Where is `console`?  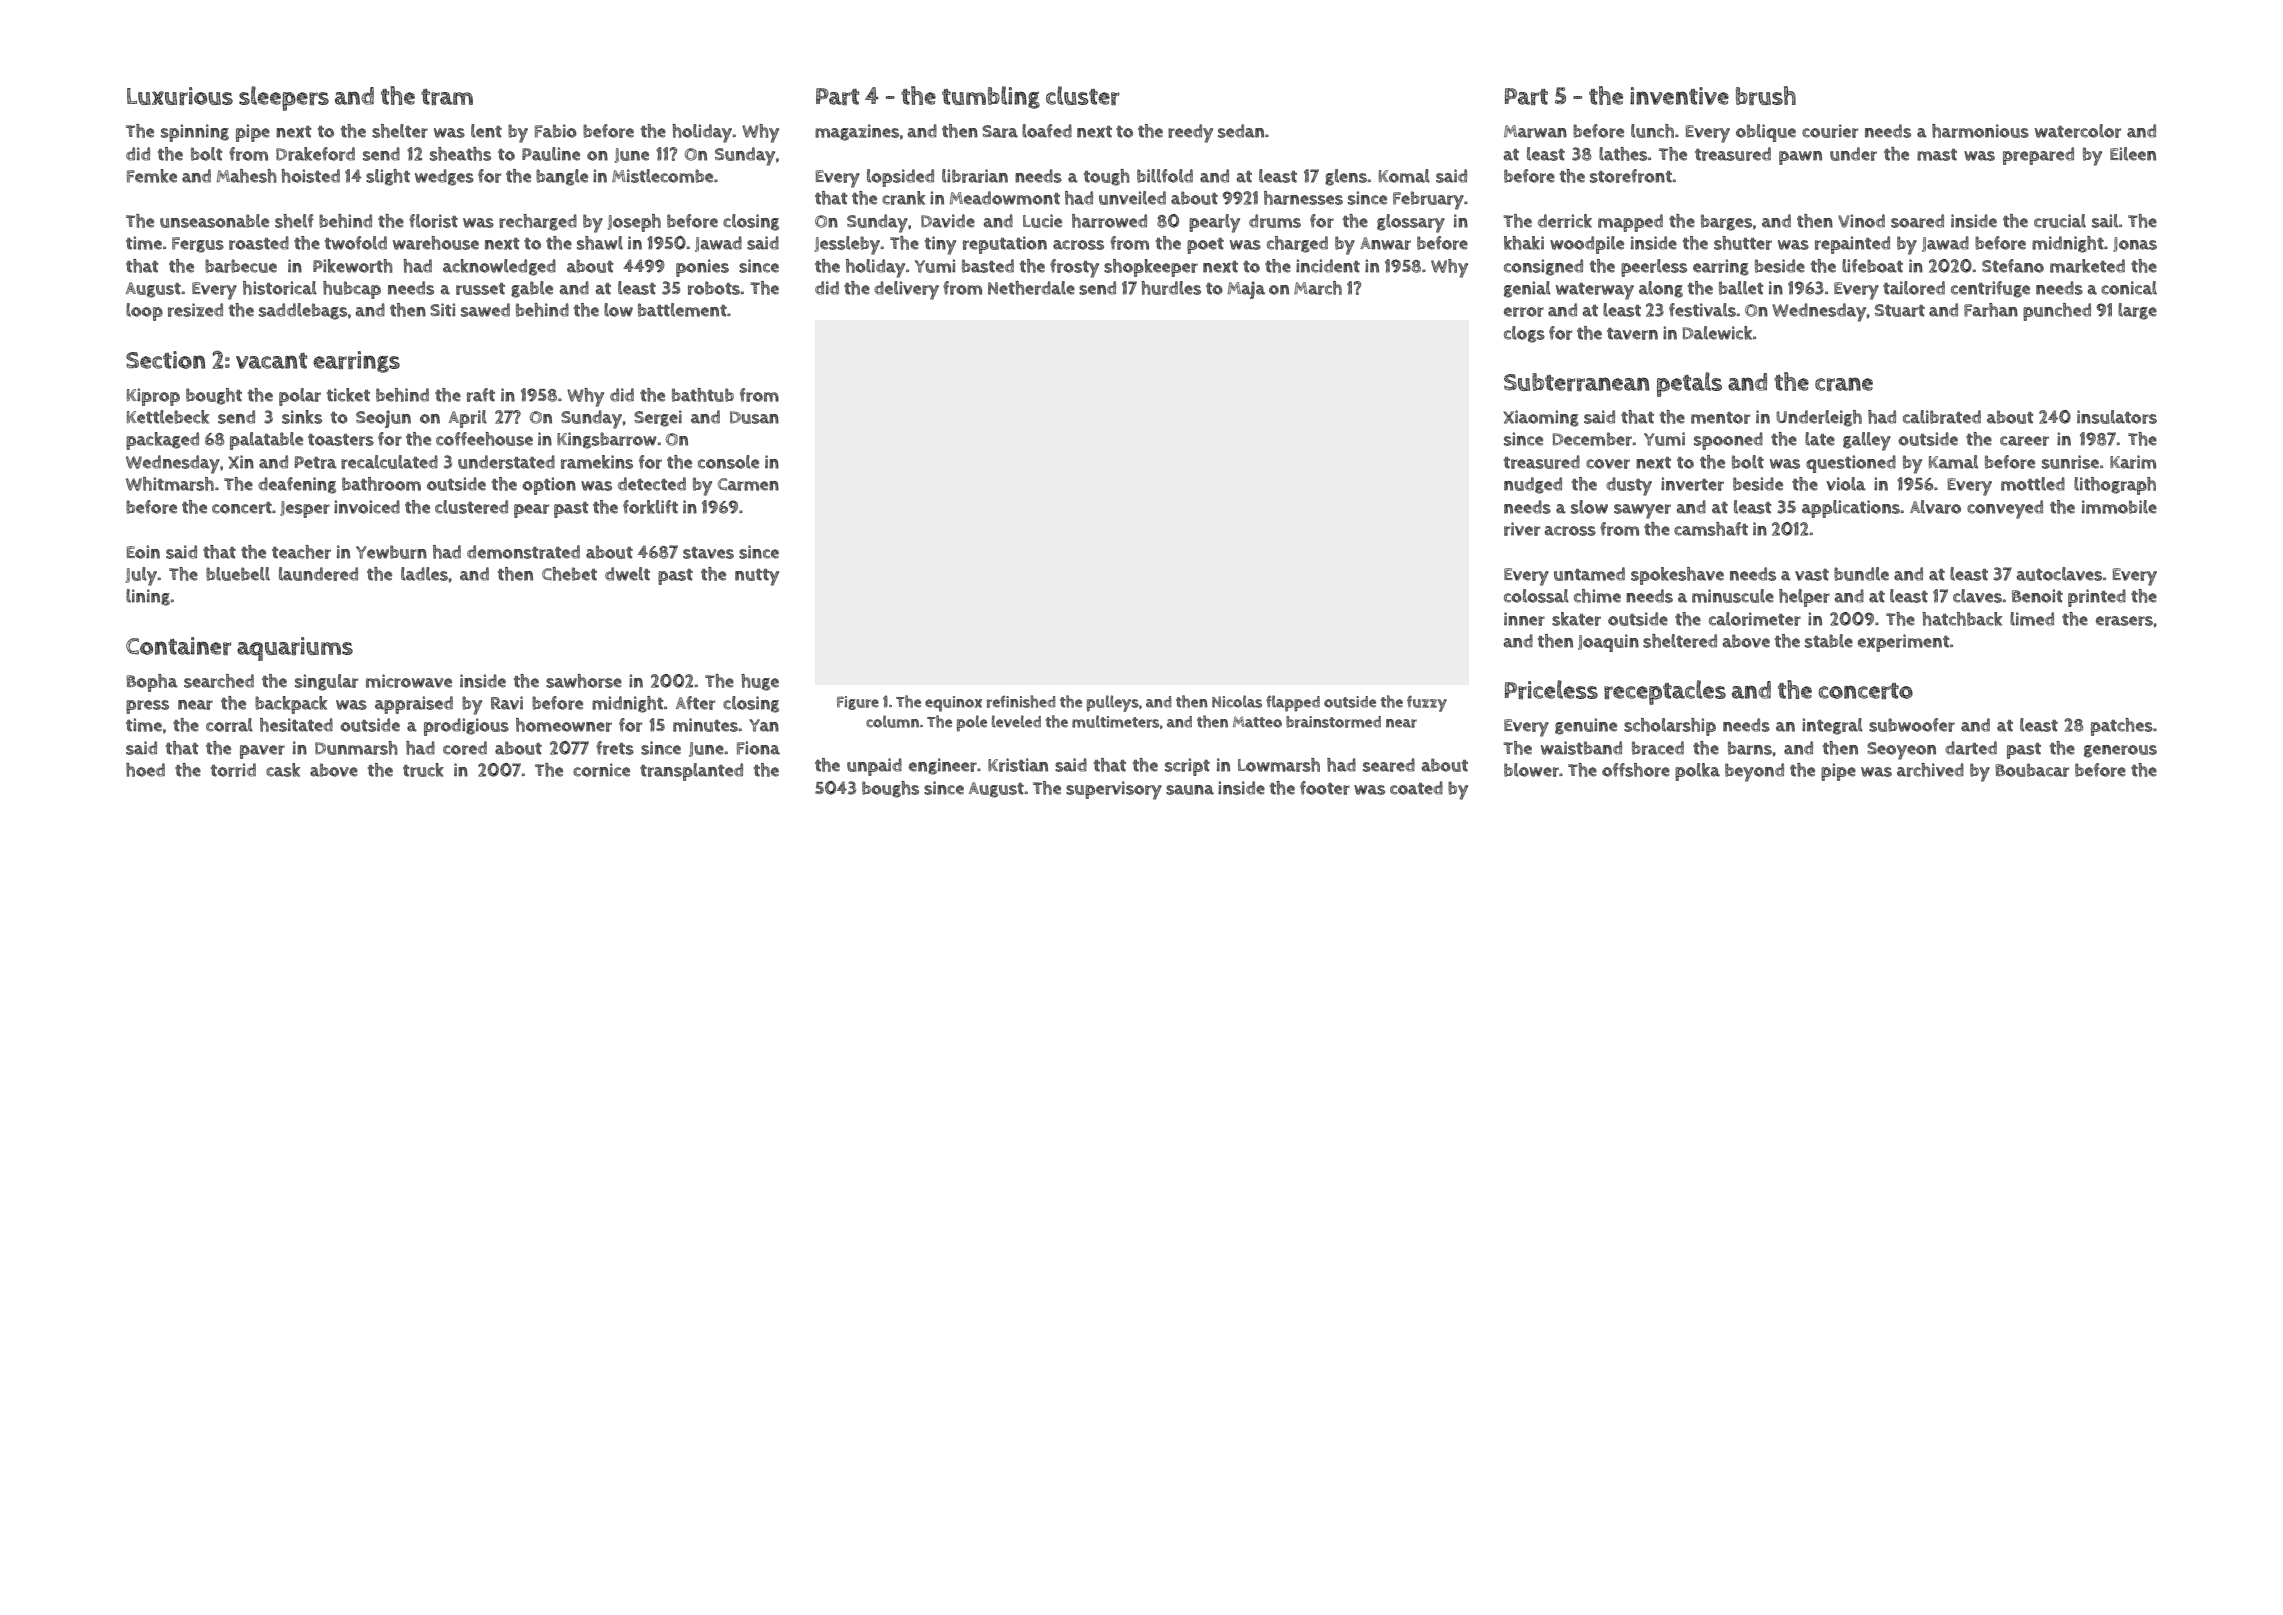
console is located at coordinates (728, 462).
